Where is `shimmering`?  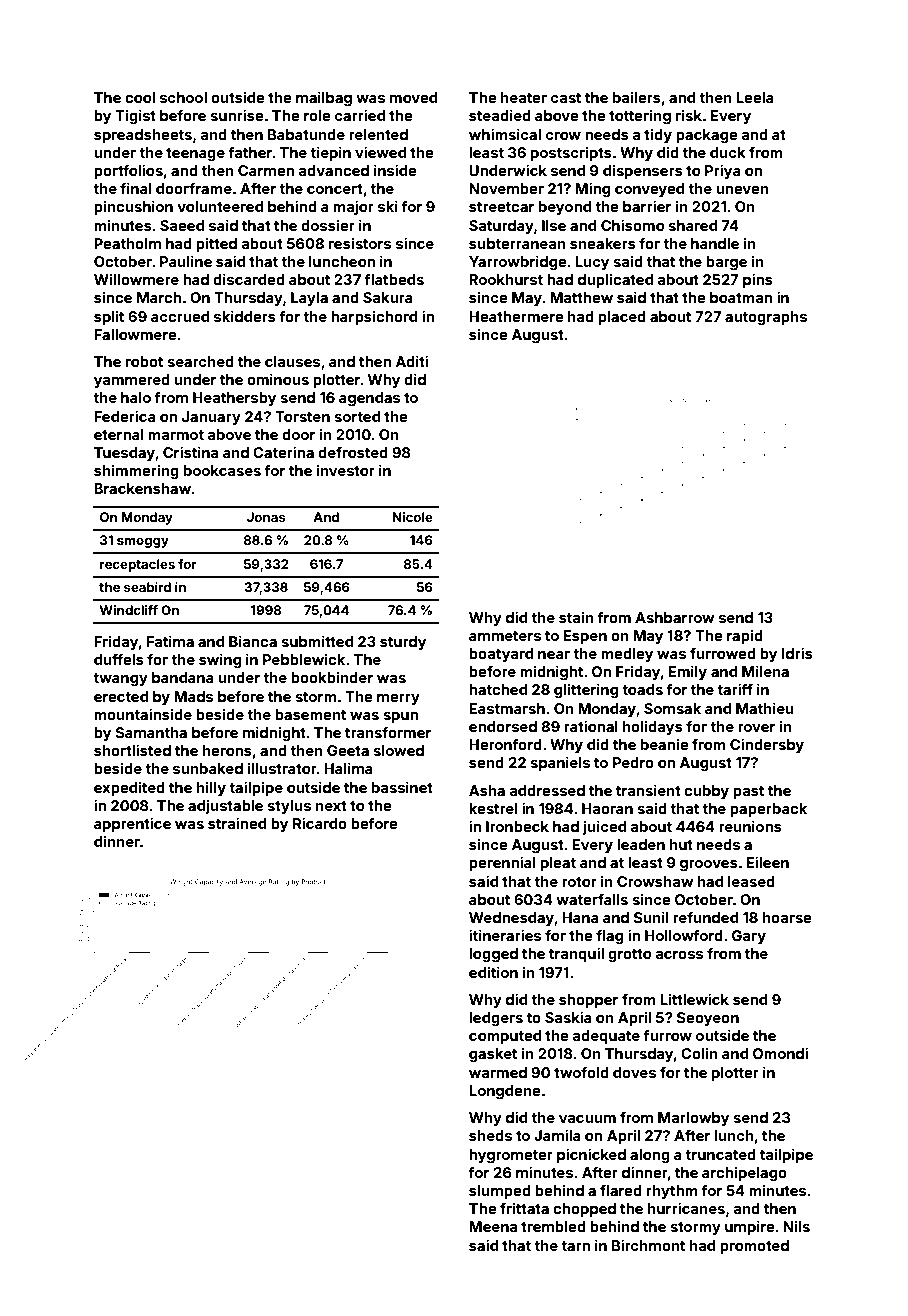 shimmering is located at coordinates (136, 472).
